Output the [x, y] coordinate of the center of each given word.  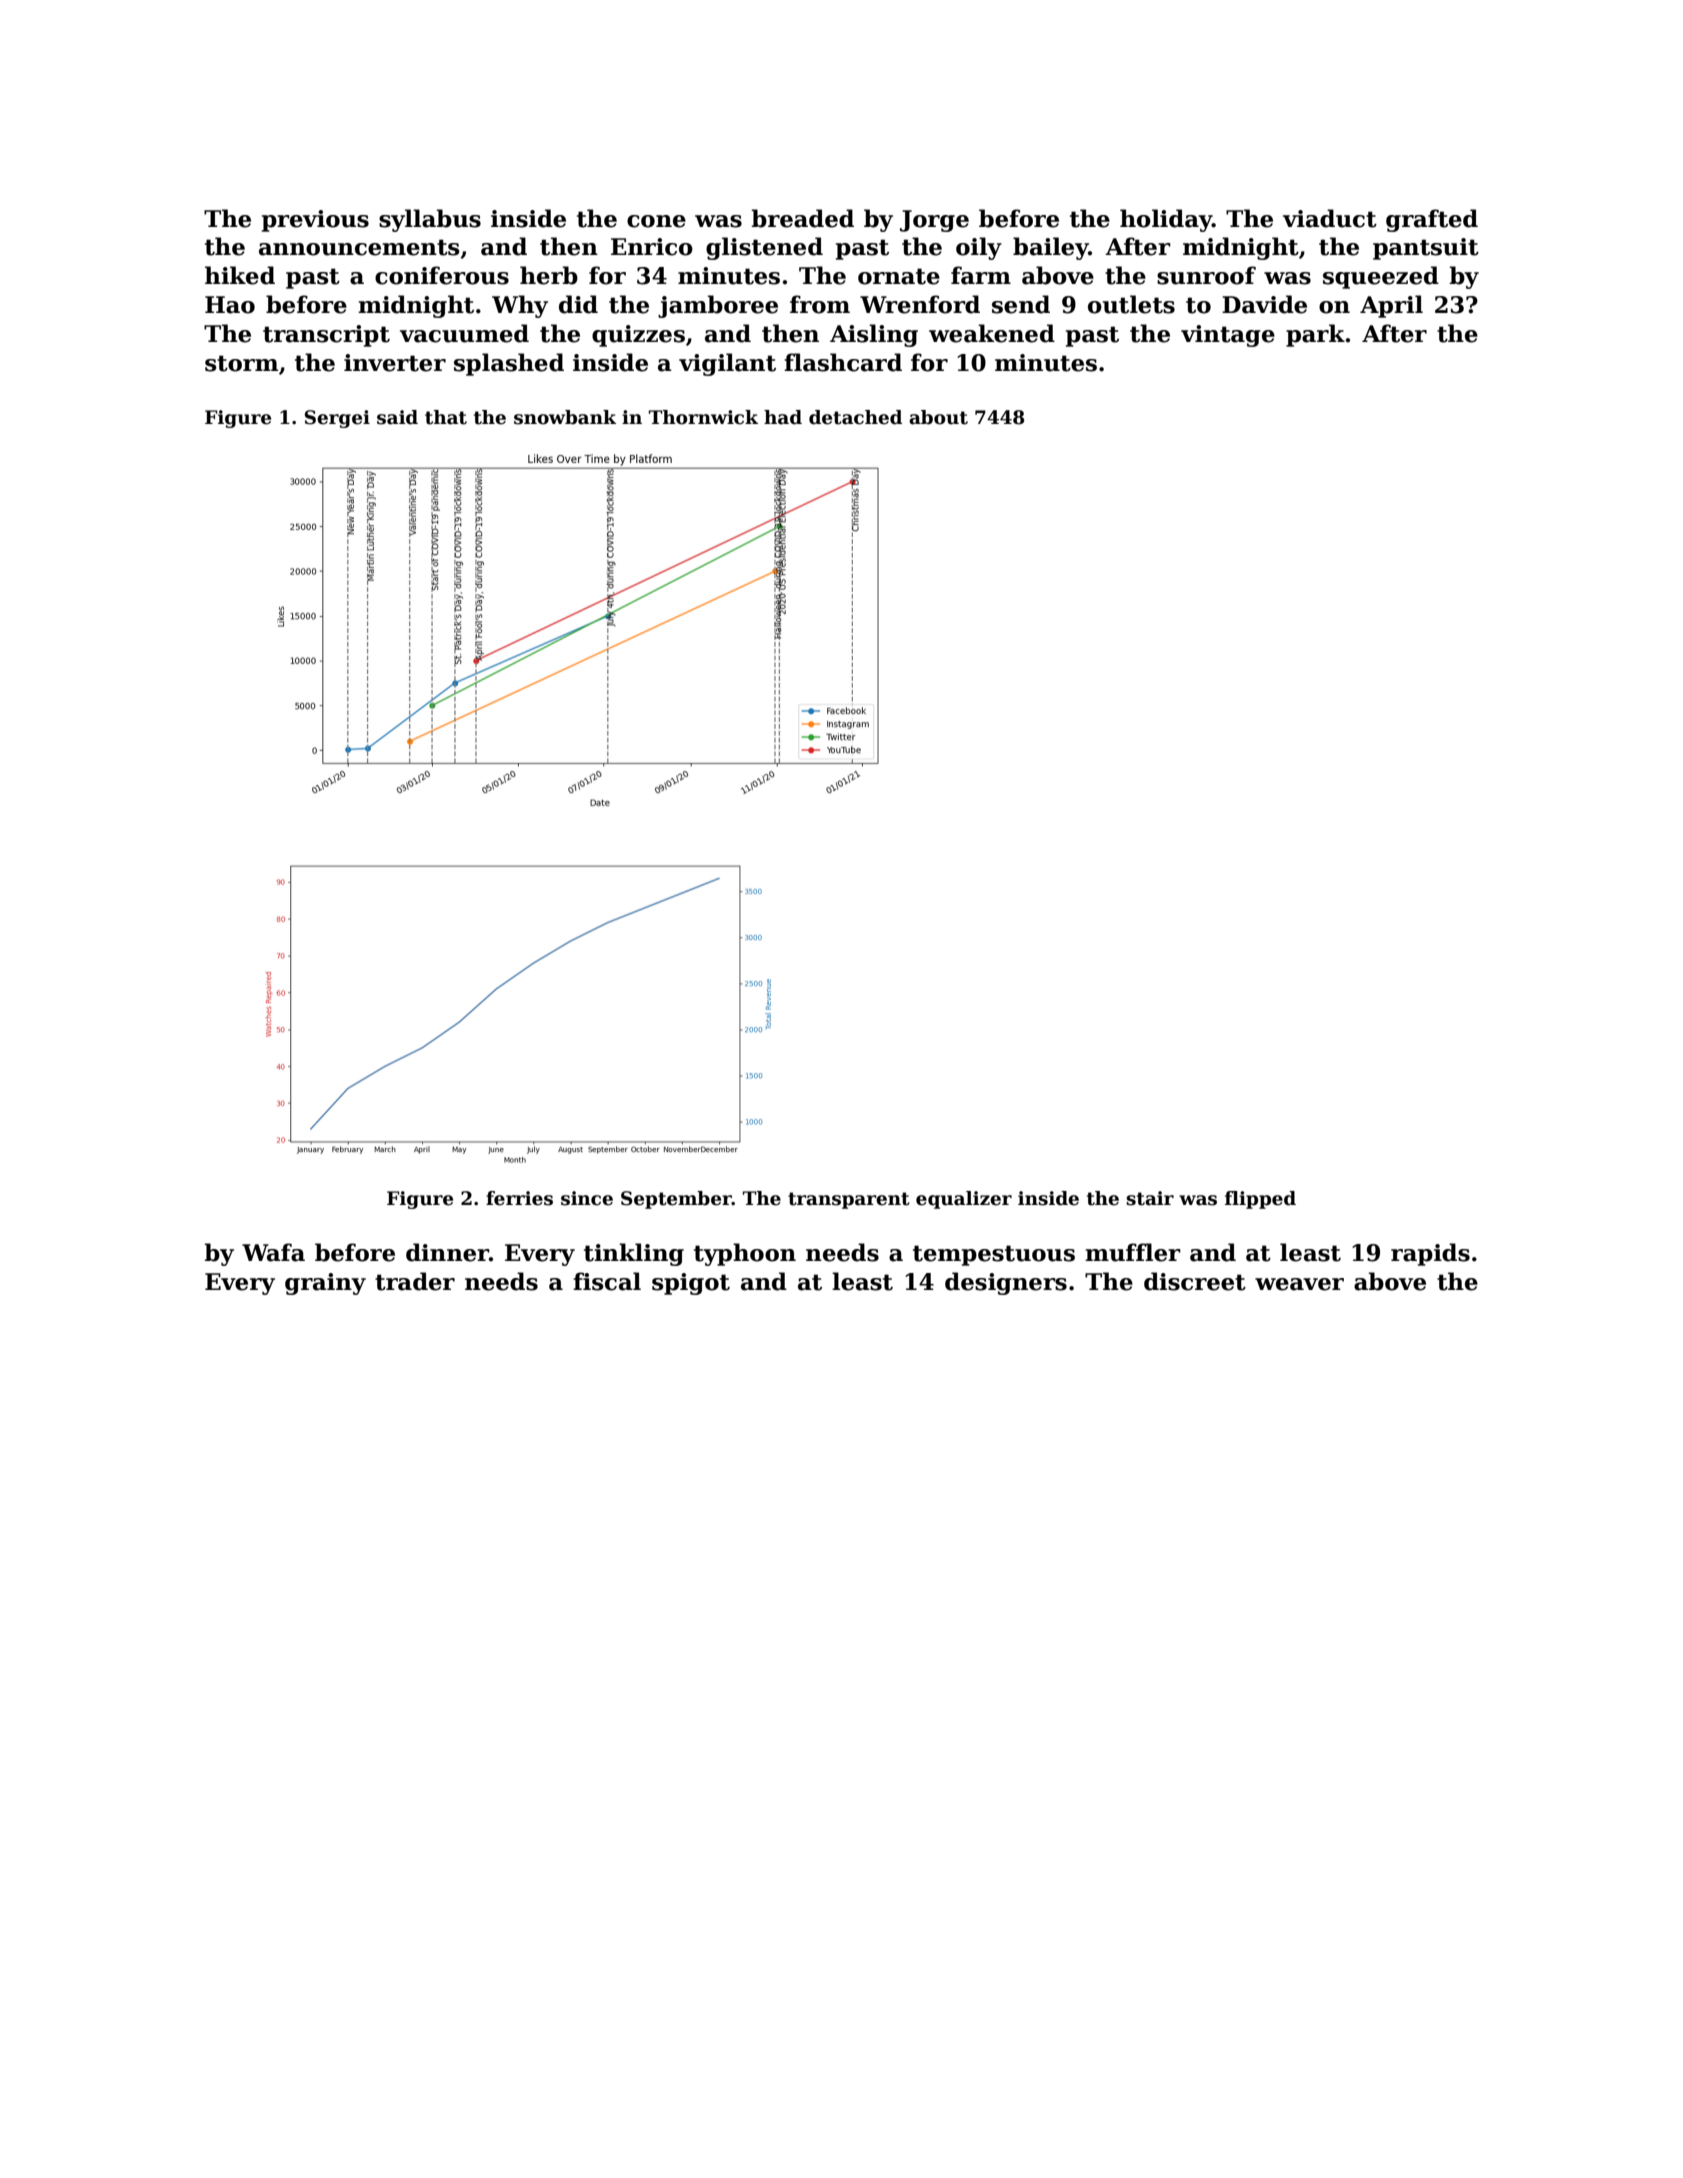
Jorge [934, 221]
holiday [1166, 220]
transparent [849, 1200]
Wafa [273, 1252]
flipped [1260, 1200]
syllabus [430, 220]
